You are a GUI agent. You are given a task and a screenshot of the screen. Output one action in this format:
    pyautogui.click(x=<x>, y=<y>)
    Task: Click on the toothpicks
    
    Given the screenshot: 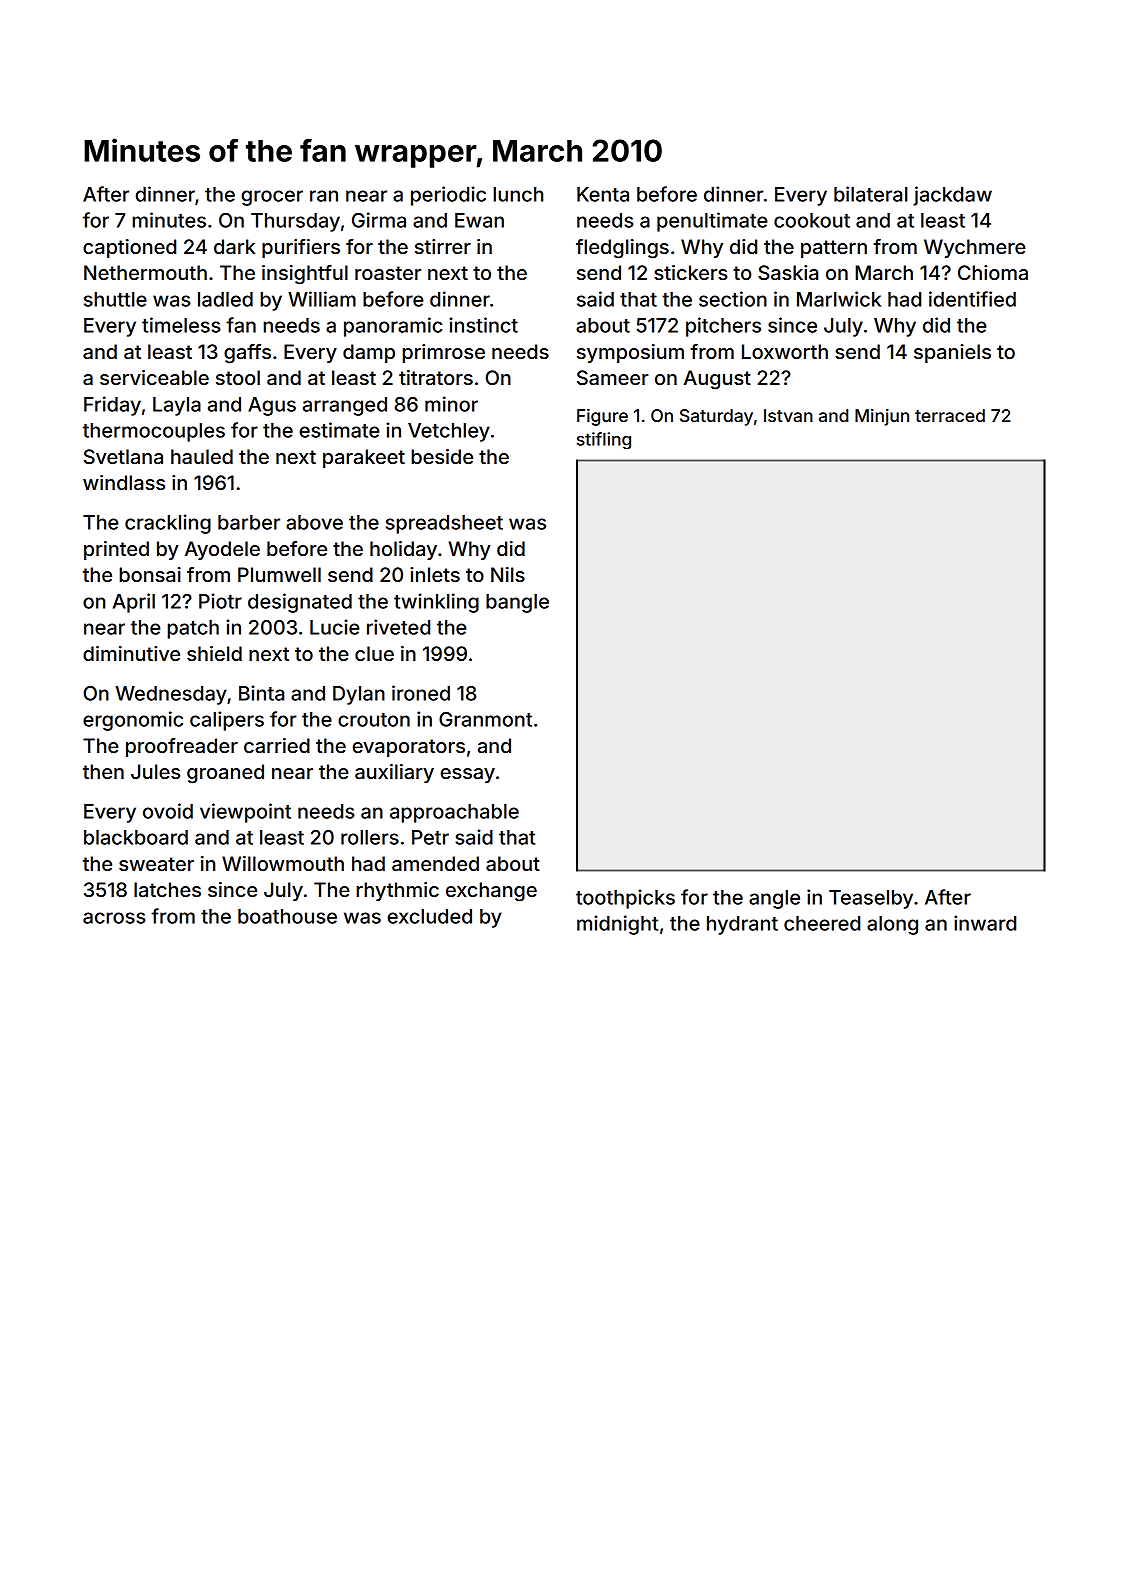 What is the action you would take?
    pyautogui.click(x=625, y=899)
